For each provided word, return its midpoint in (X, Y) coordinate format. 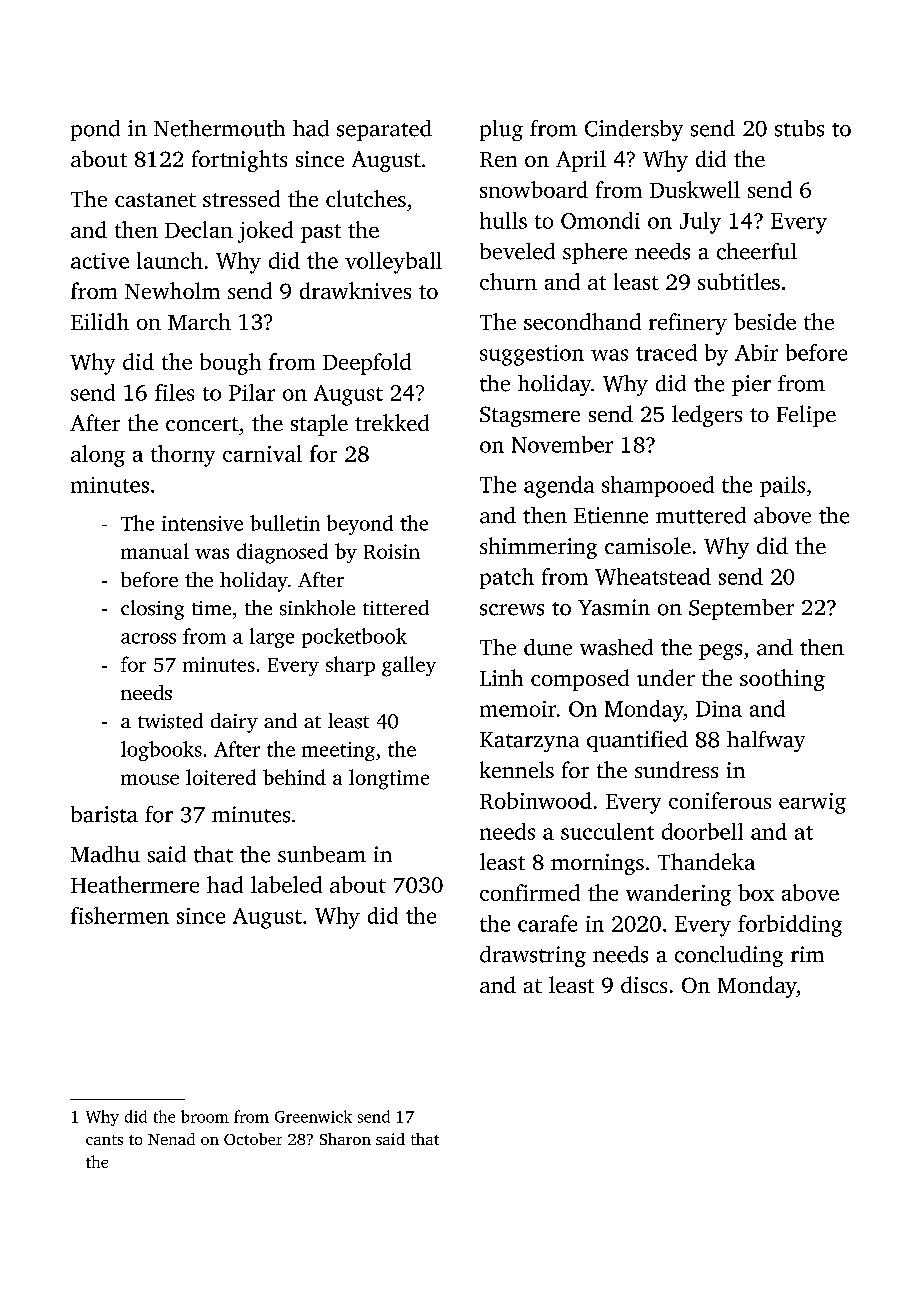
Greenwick (313, 1116)
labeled (286, 884)
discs (644, 984)
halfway (766, 741)
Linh (501, 677)
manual (155, 551)
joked (265, 232)
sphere (595, 253)
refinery (688, 324)
